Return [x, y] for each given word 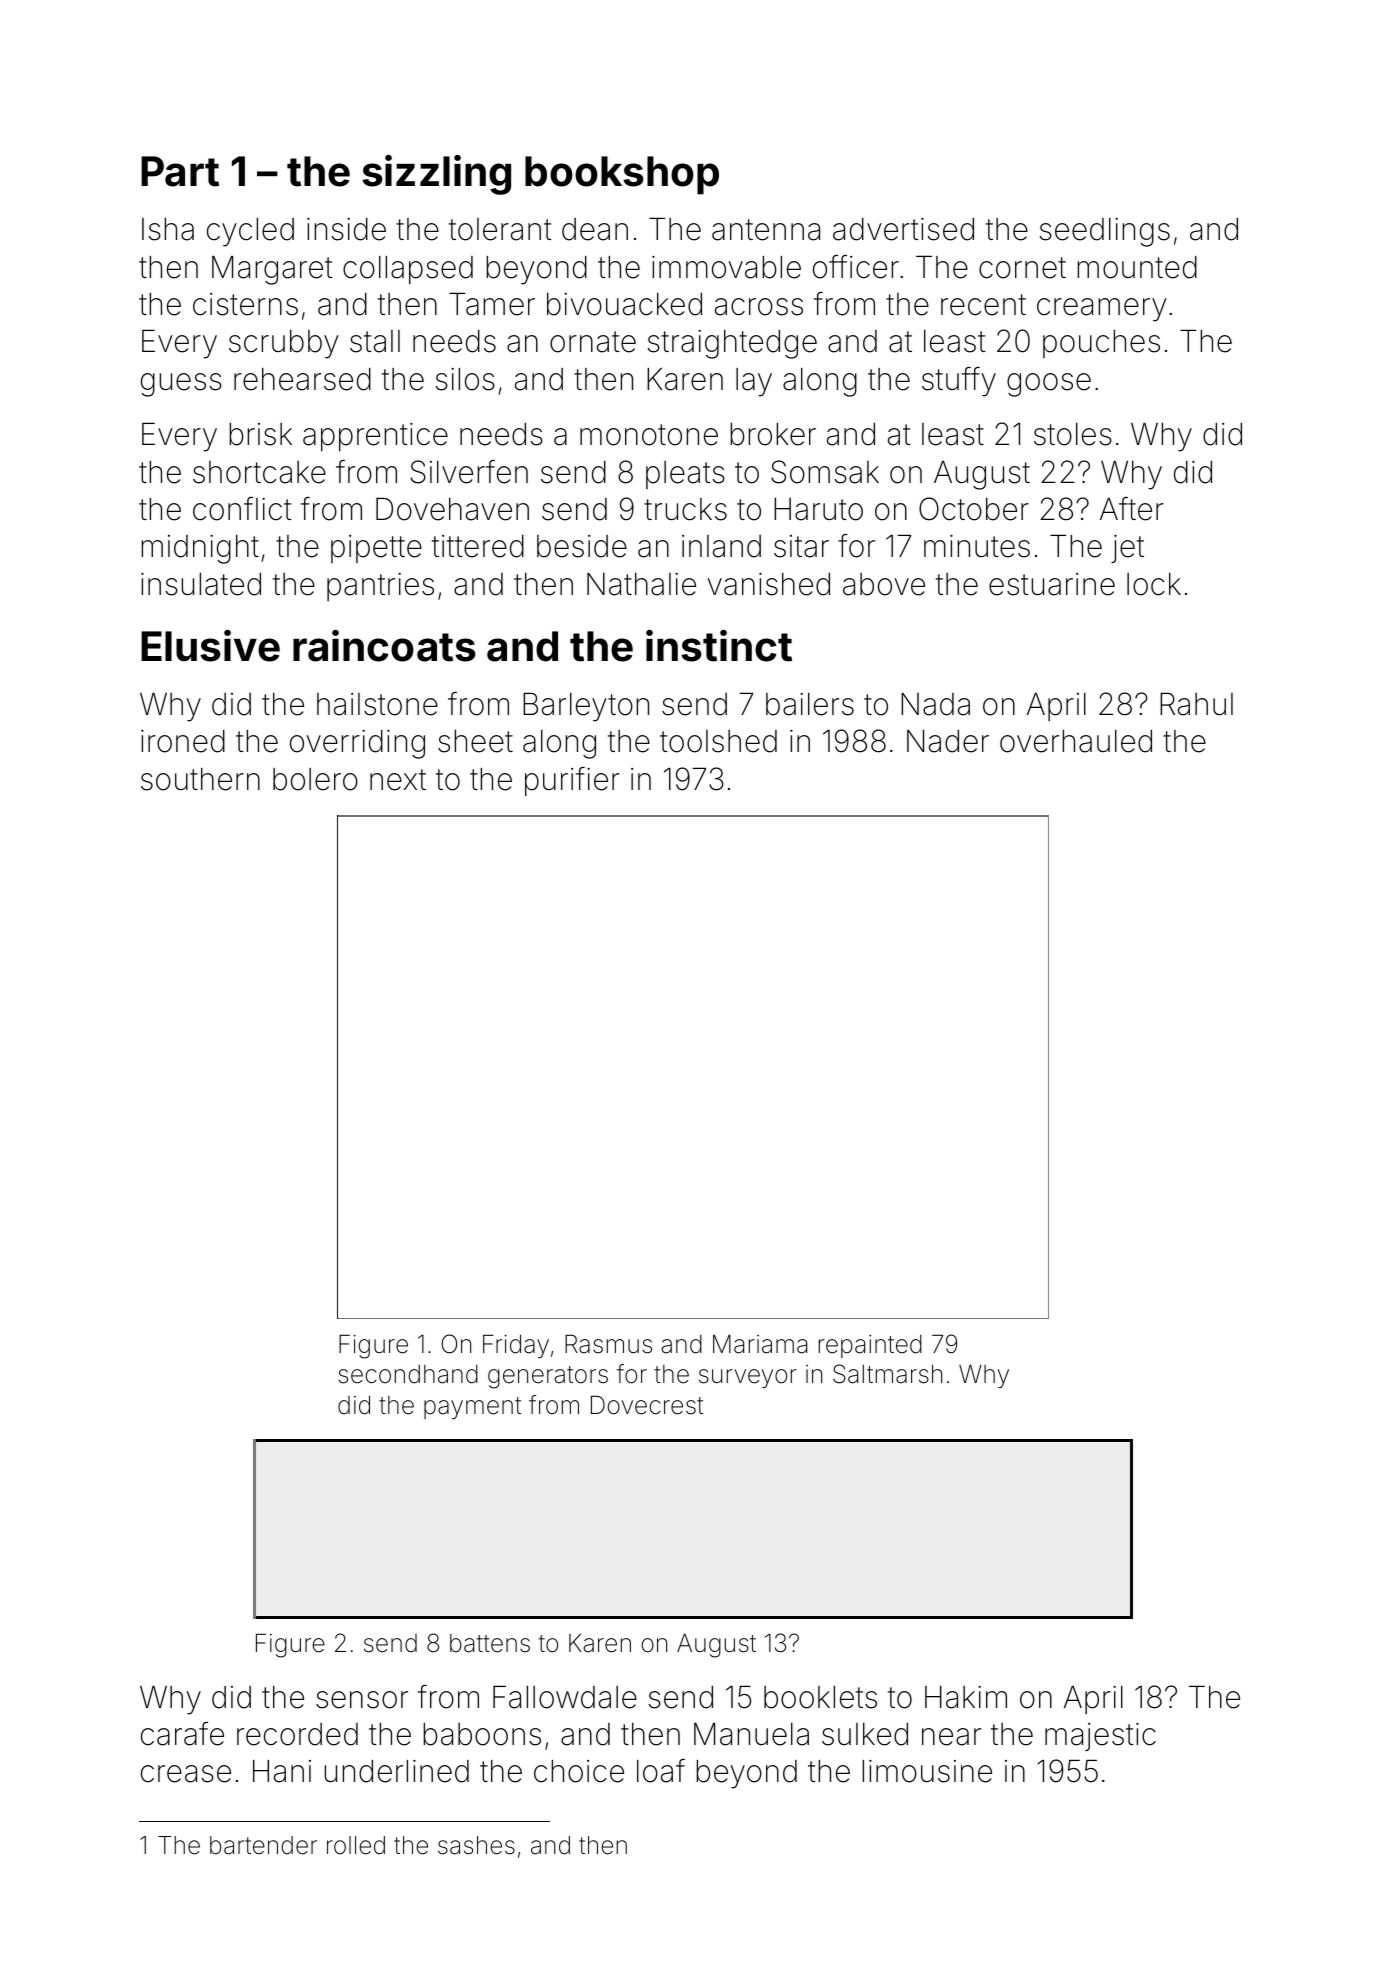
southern [200, 779]
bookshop [622, 175]
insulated [201, 584]
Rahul [1196, 704]
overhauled [1076, 741]
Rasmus [608, 1344]
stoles [1073, 434]
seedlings [1105, 232]
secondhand [408, 1374]
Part [180, 171]
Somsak [825, 472]
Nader [948, 741]
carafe [182, 1734]
